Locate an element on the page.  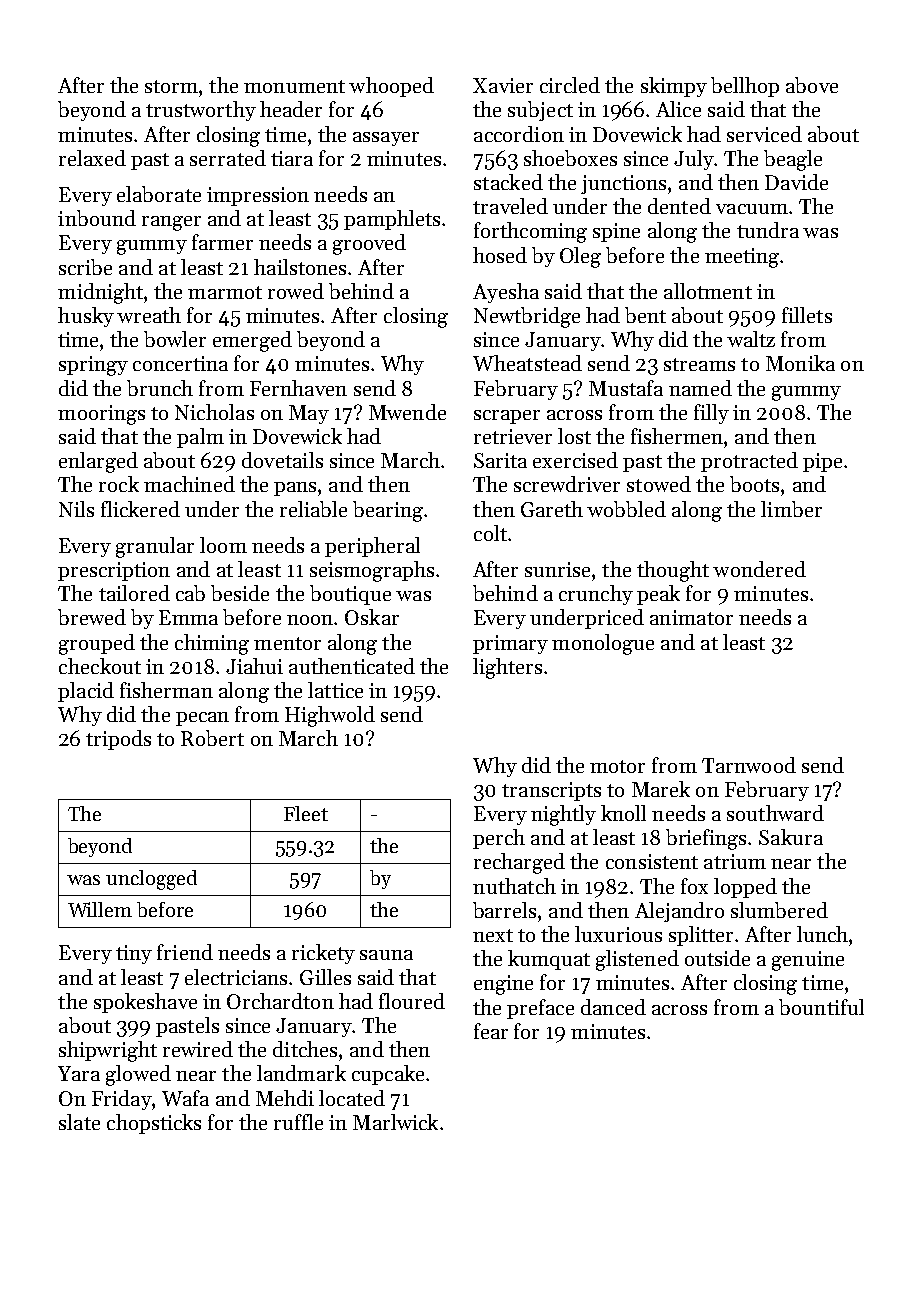
Davide is located at coordinates (796, 182).
